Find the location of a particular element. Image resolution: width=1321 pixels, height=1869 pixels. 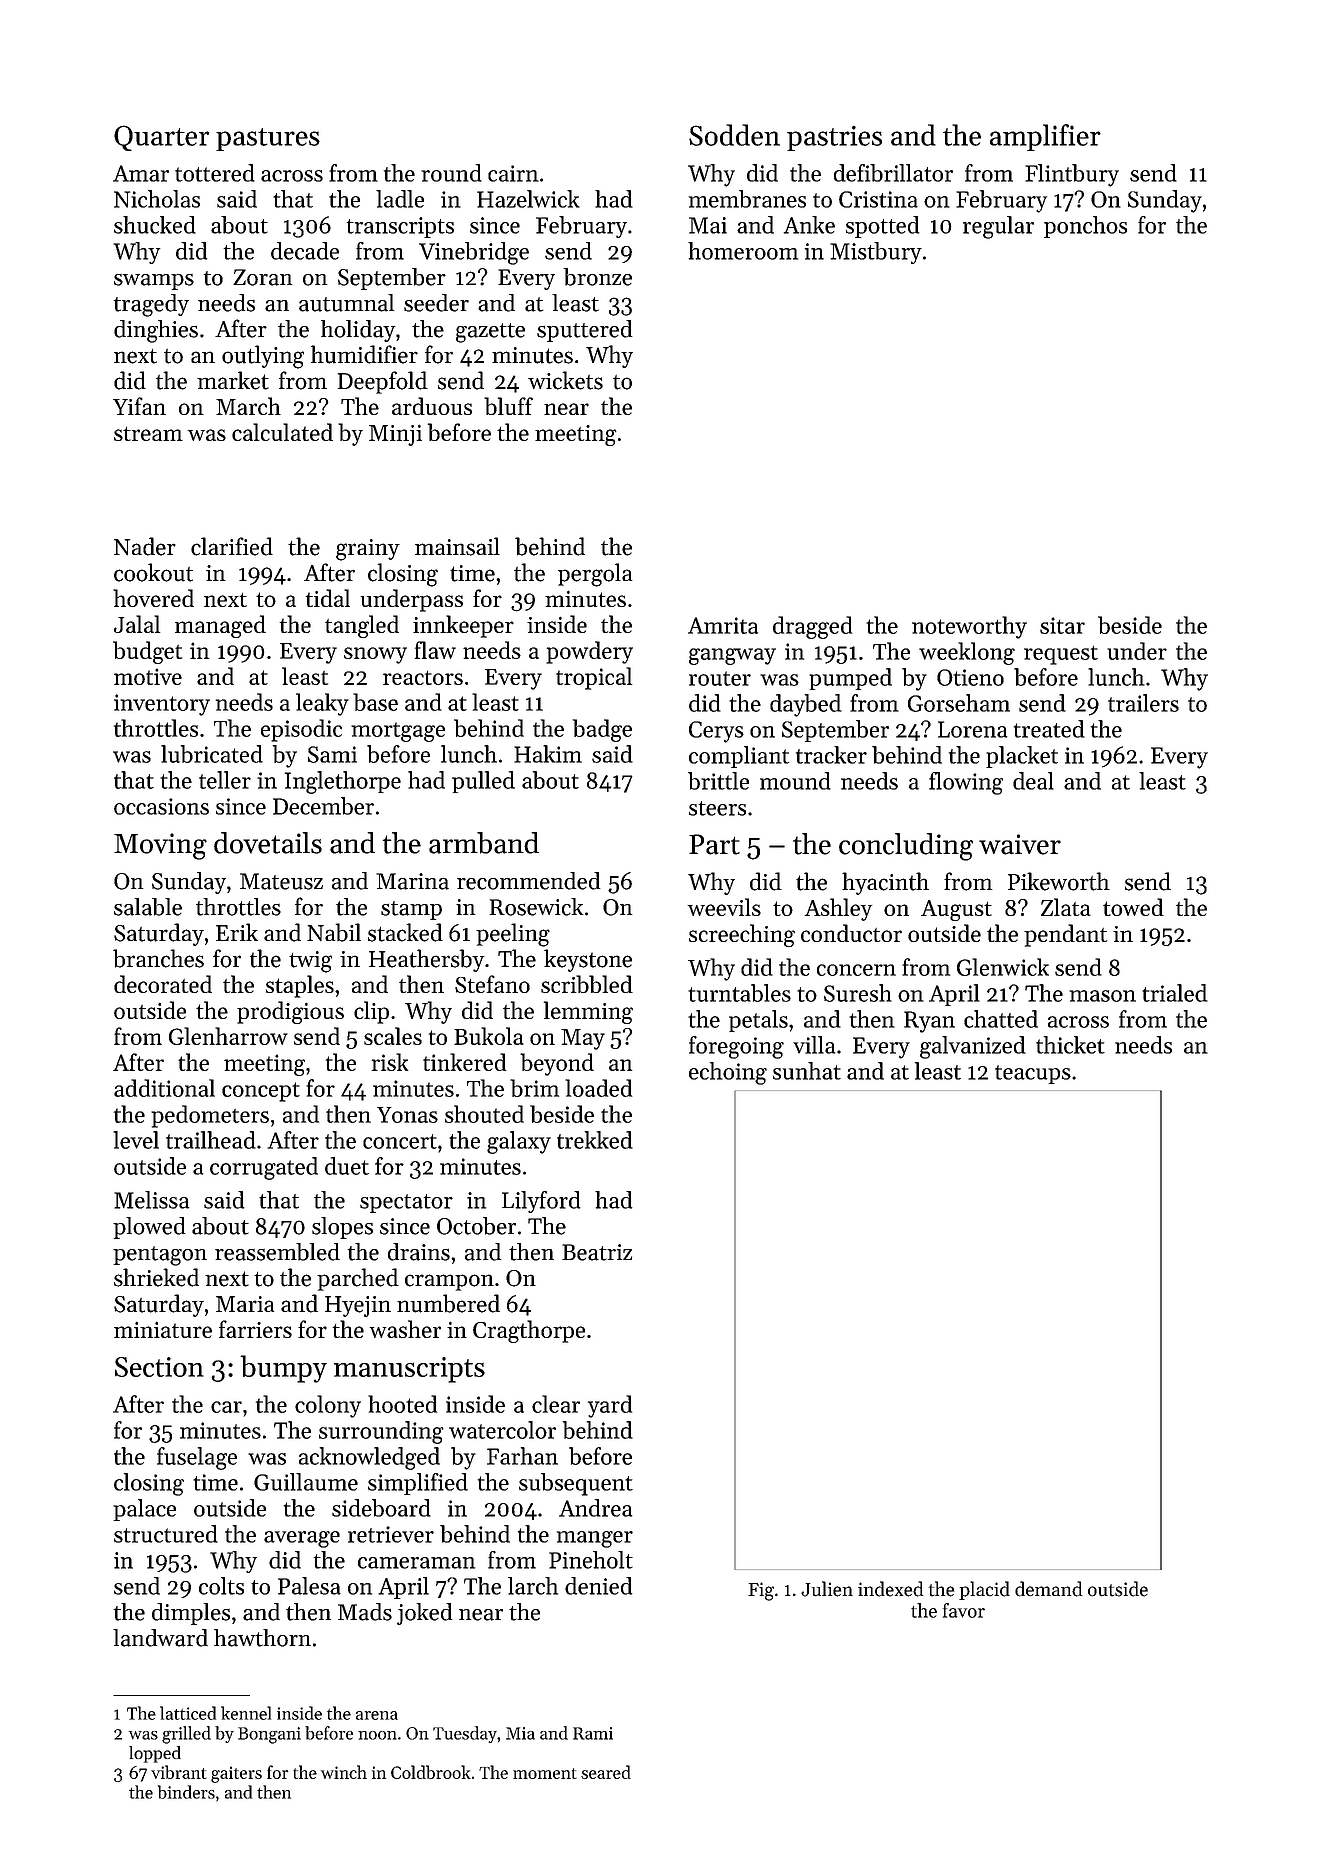

Moving is located at coordinates (160, 846).
